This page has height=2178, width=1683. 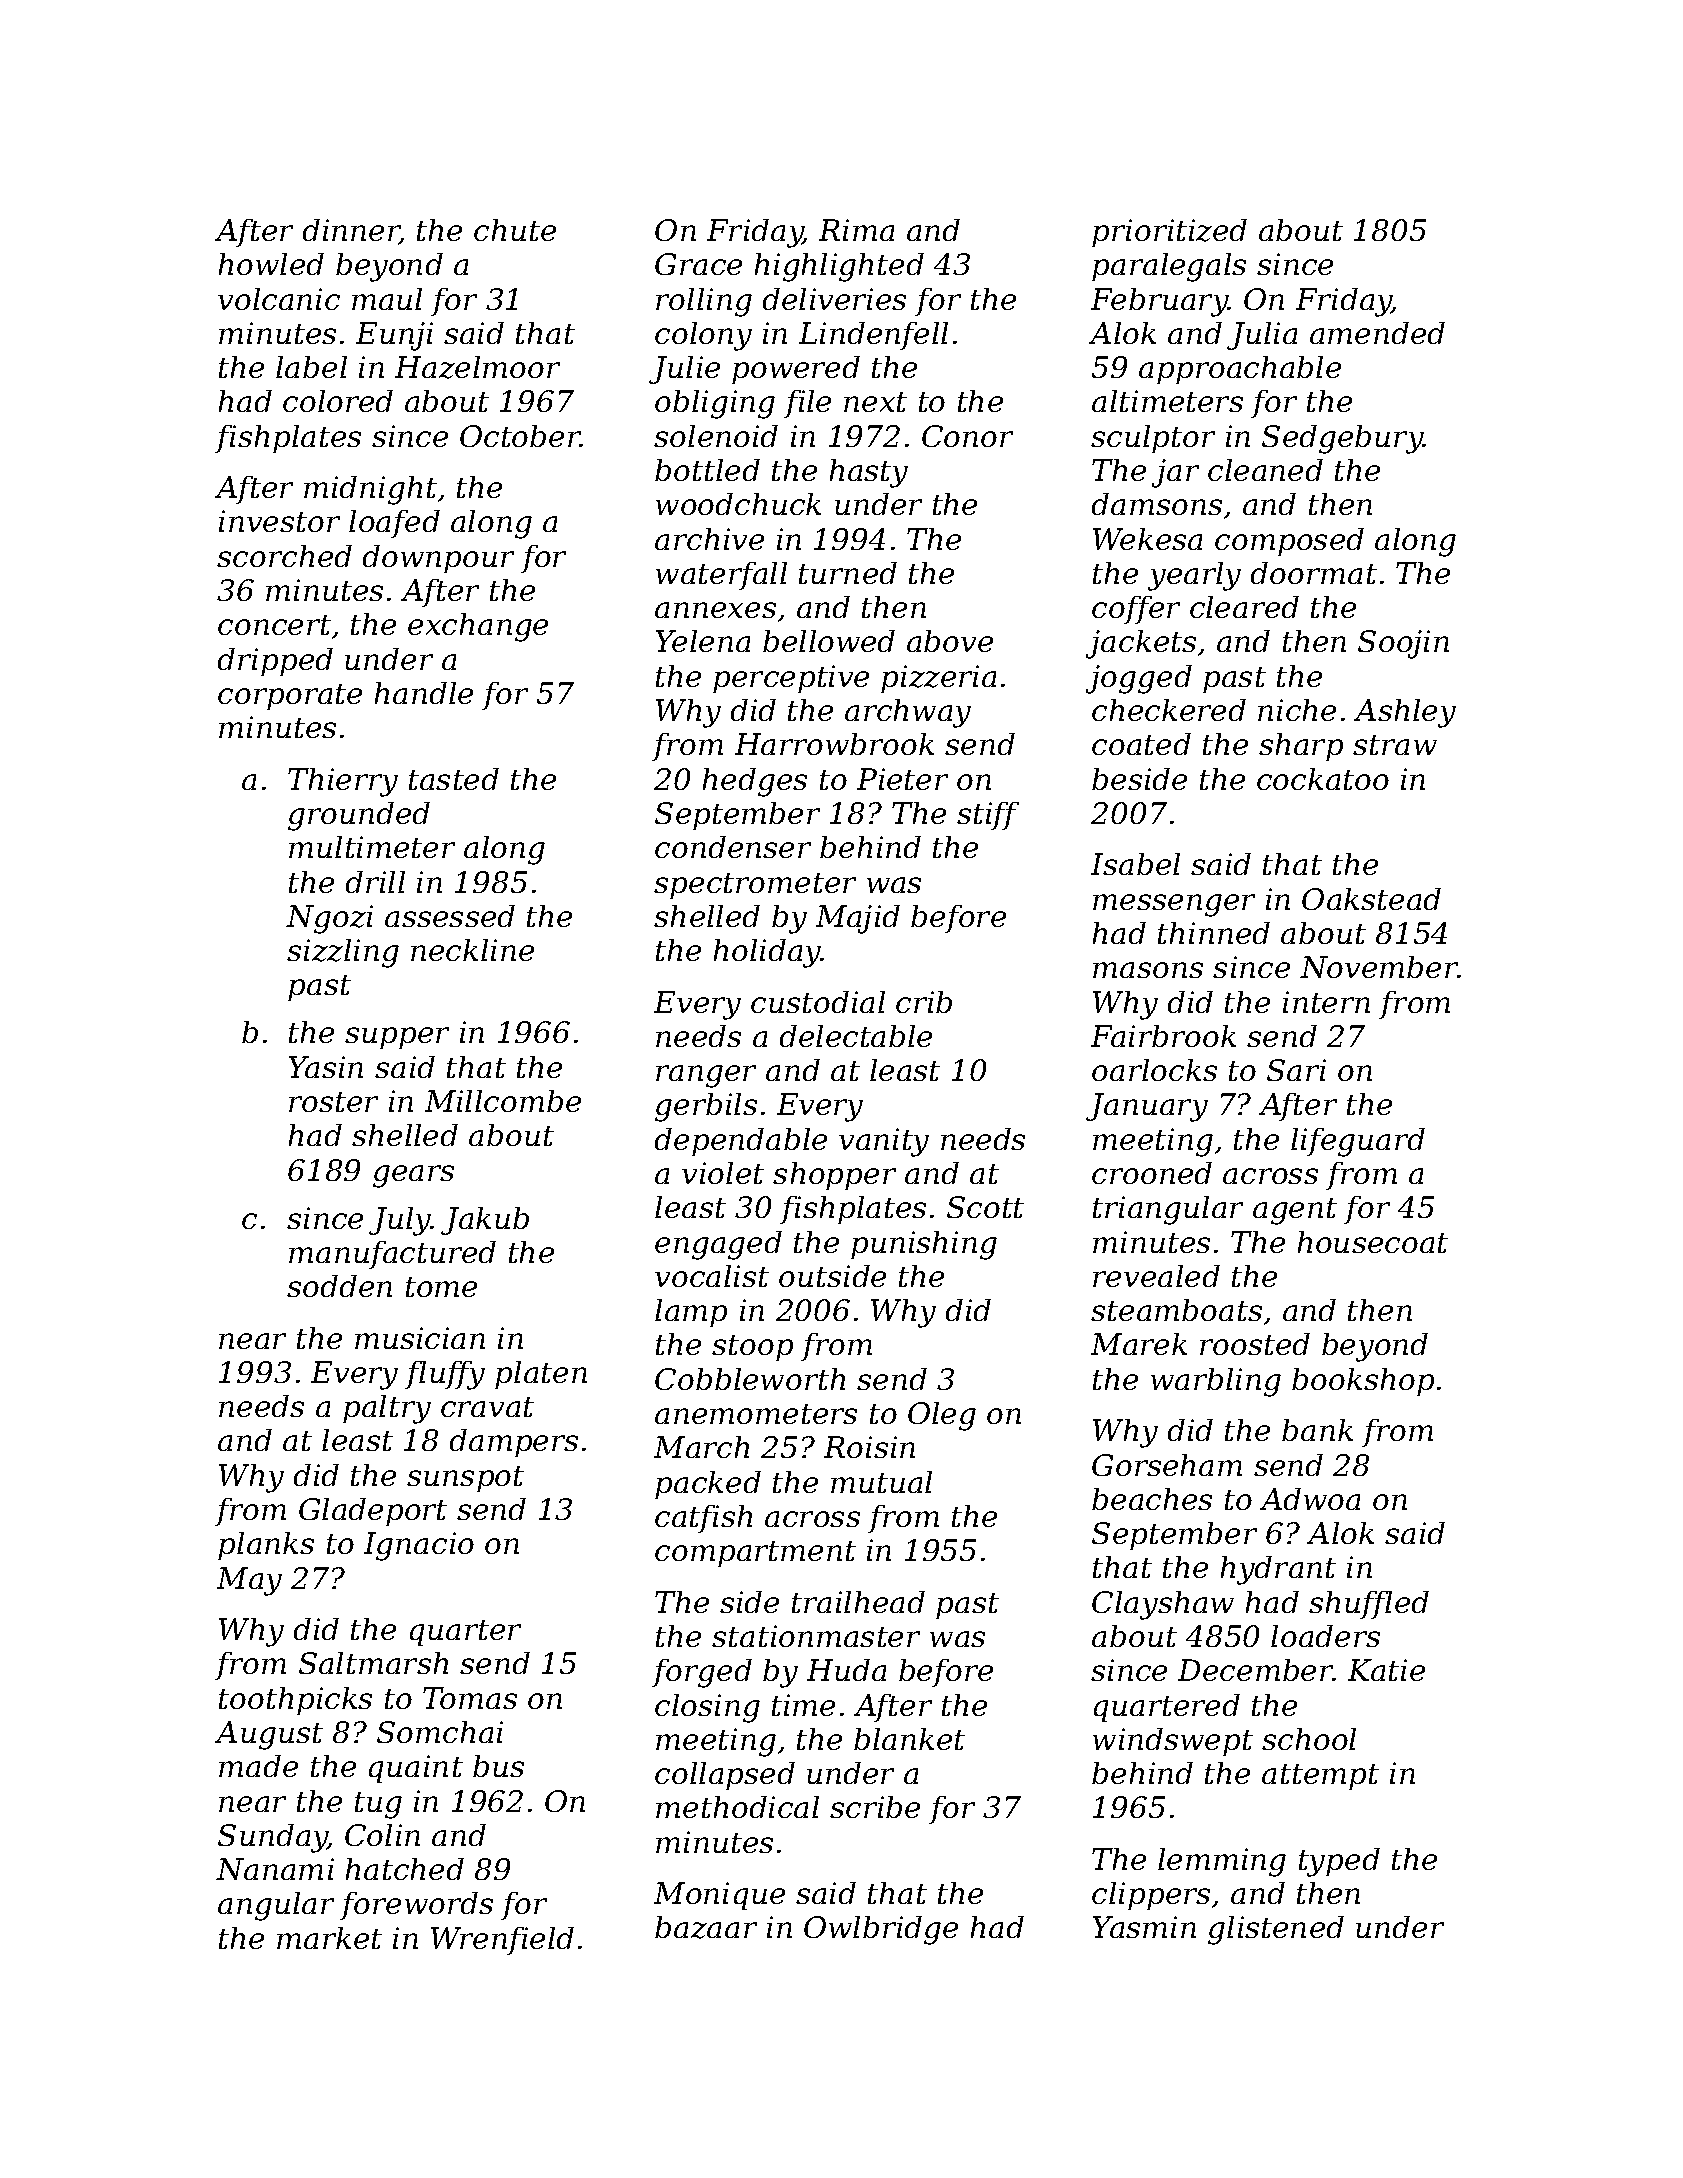 I want to click on Owlbridge, so click(x=881, y=1930).
